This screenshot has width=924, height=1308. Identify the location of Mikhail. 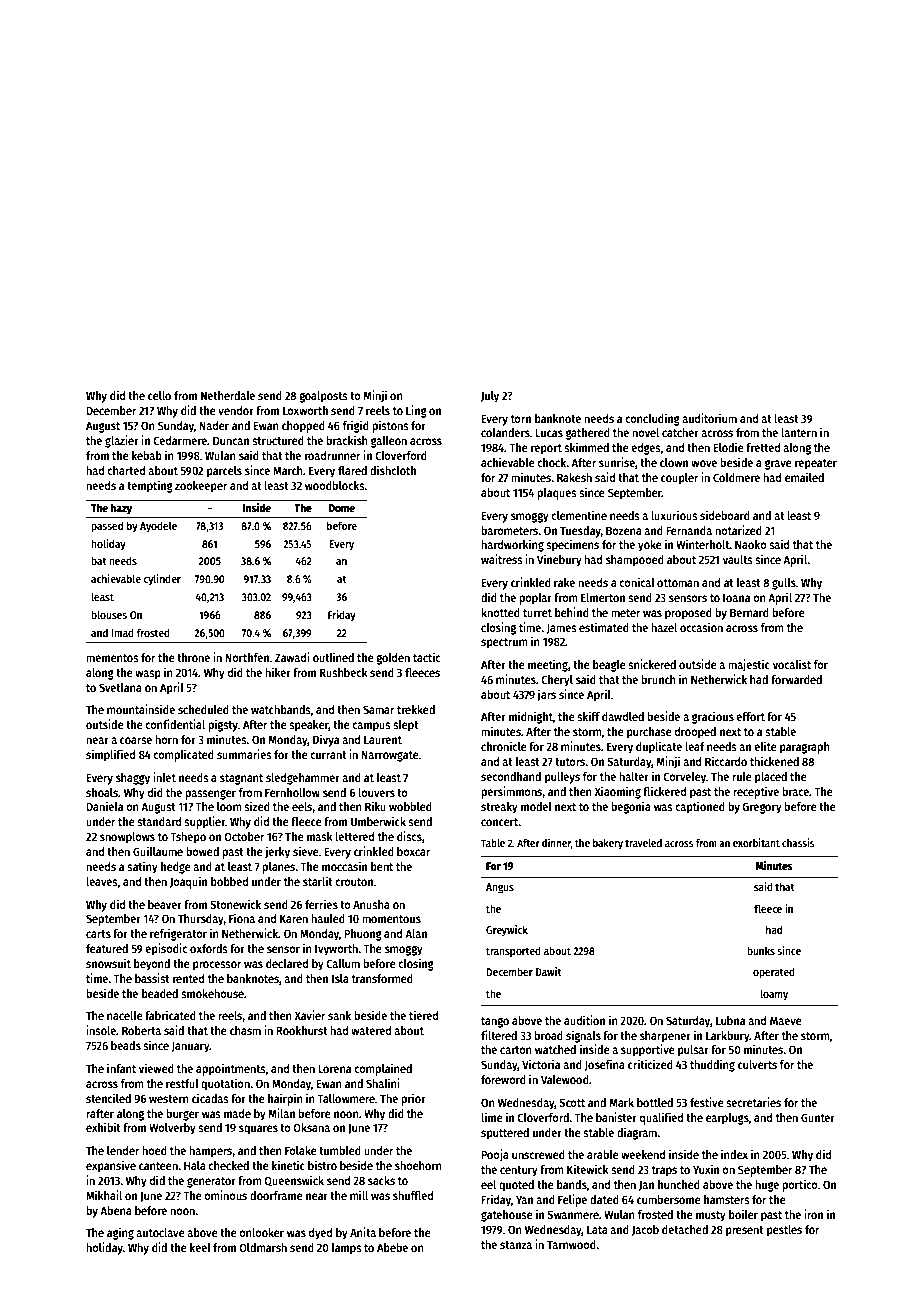
(104, 1195).
